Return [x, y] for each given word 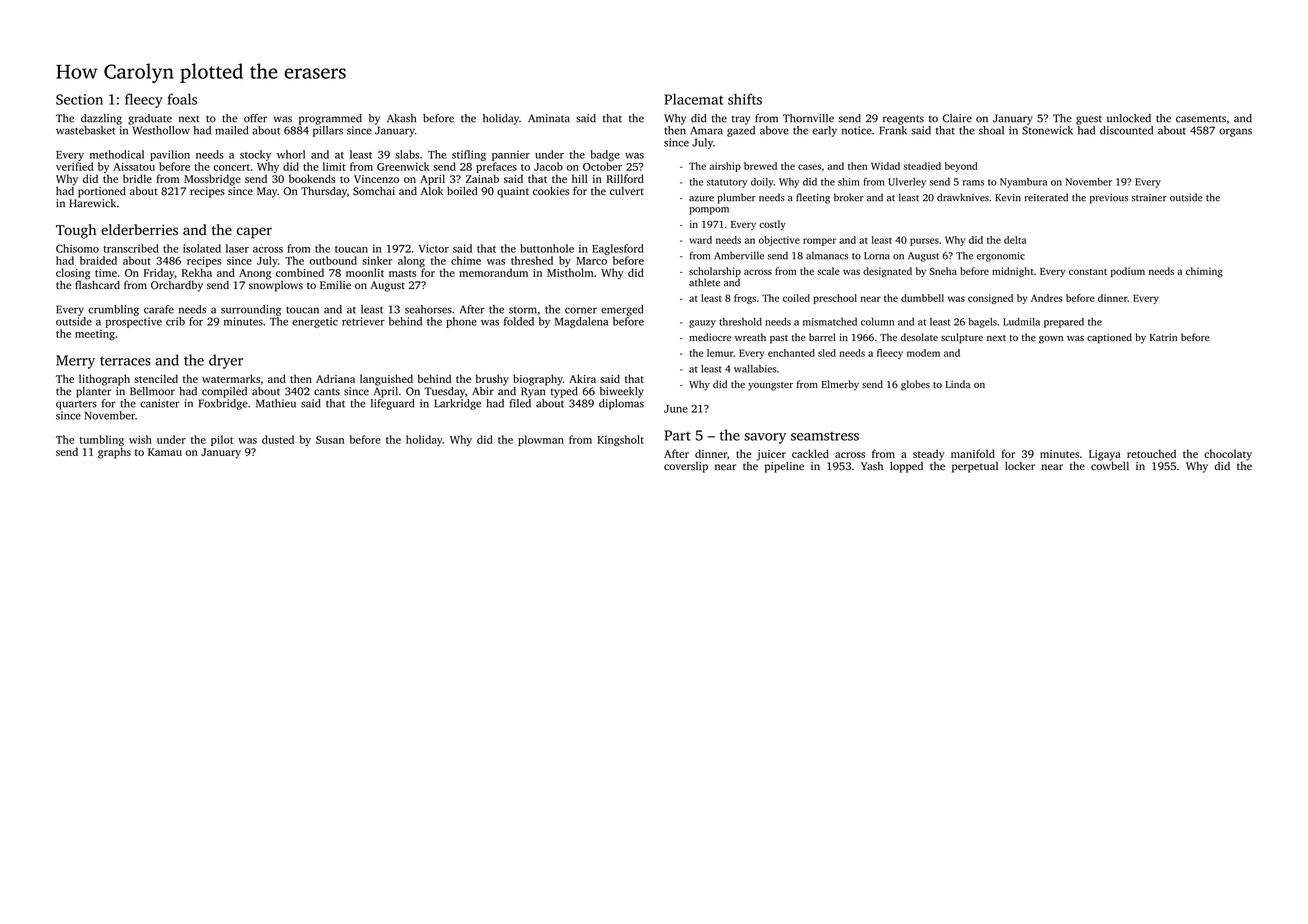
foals [182, 99]
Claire [957, 118]
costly [772, 225]
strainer [1149, 198]
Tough [76, 231]
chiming [1204, 272]
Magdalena [581, 322]
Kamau [165, 452]
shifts [745, 99]
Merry [75, 362]
